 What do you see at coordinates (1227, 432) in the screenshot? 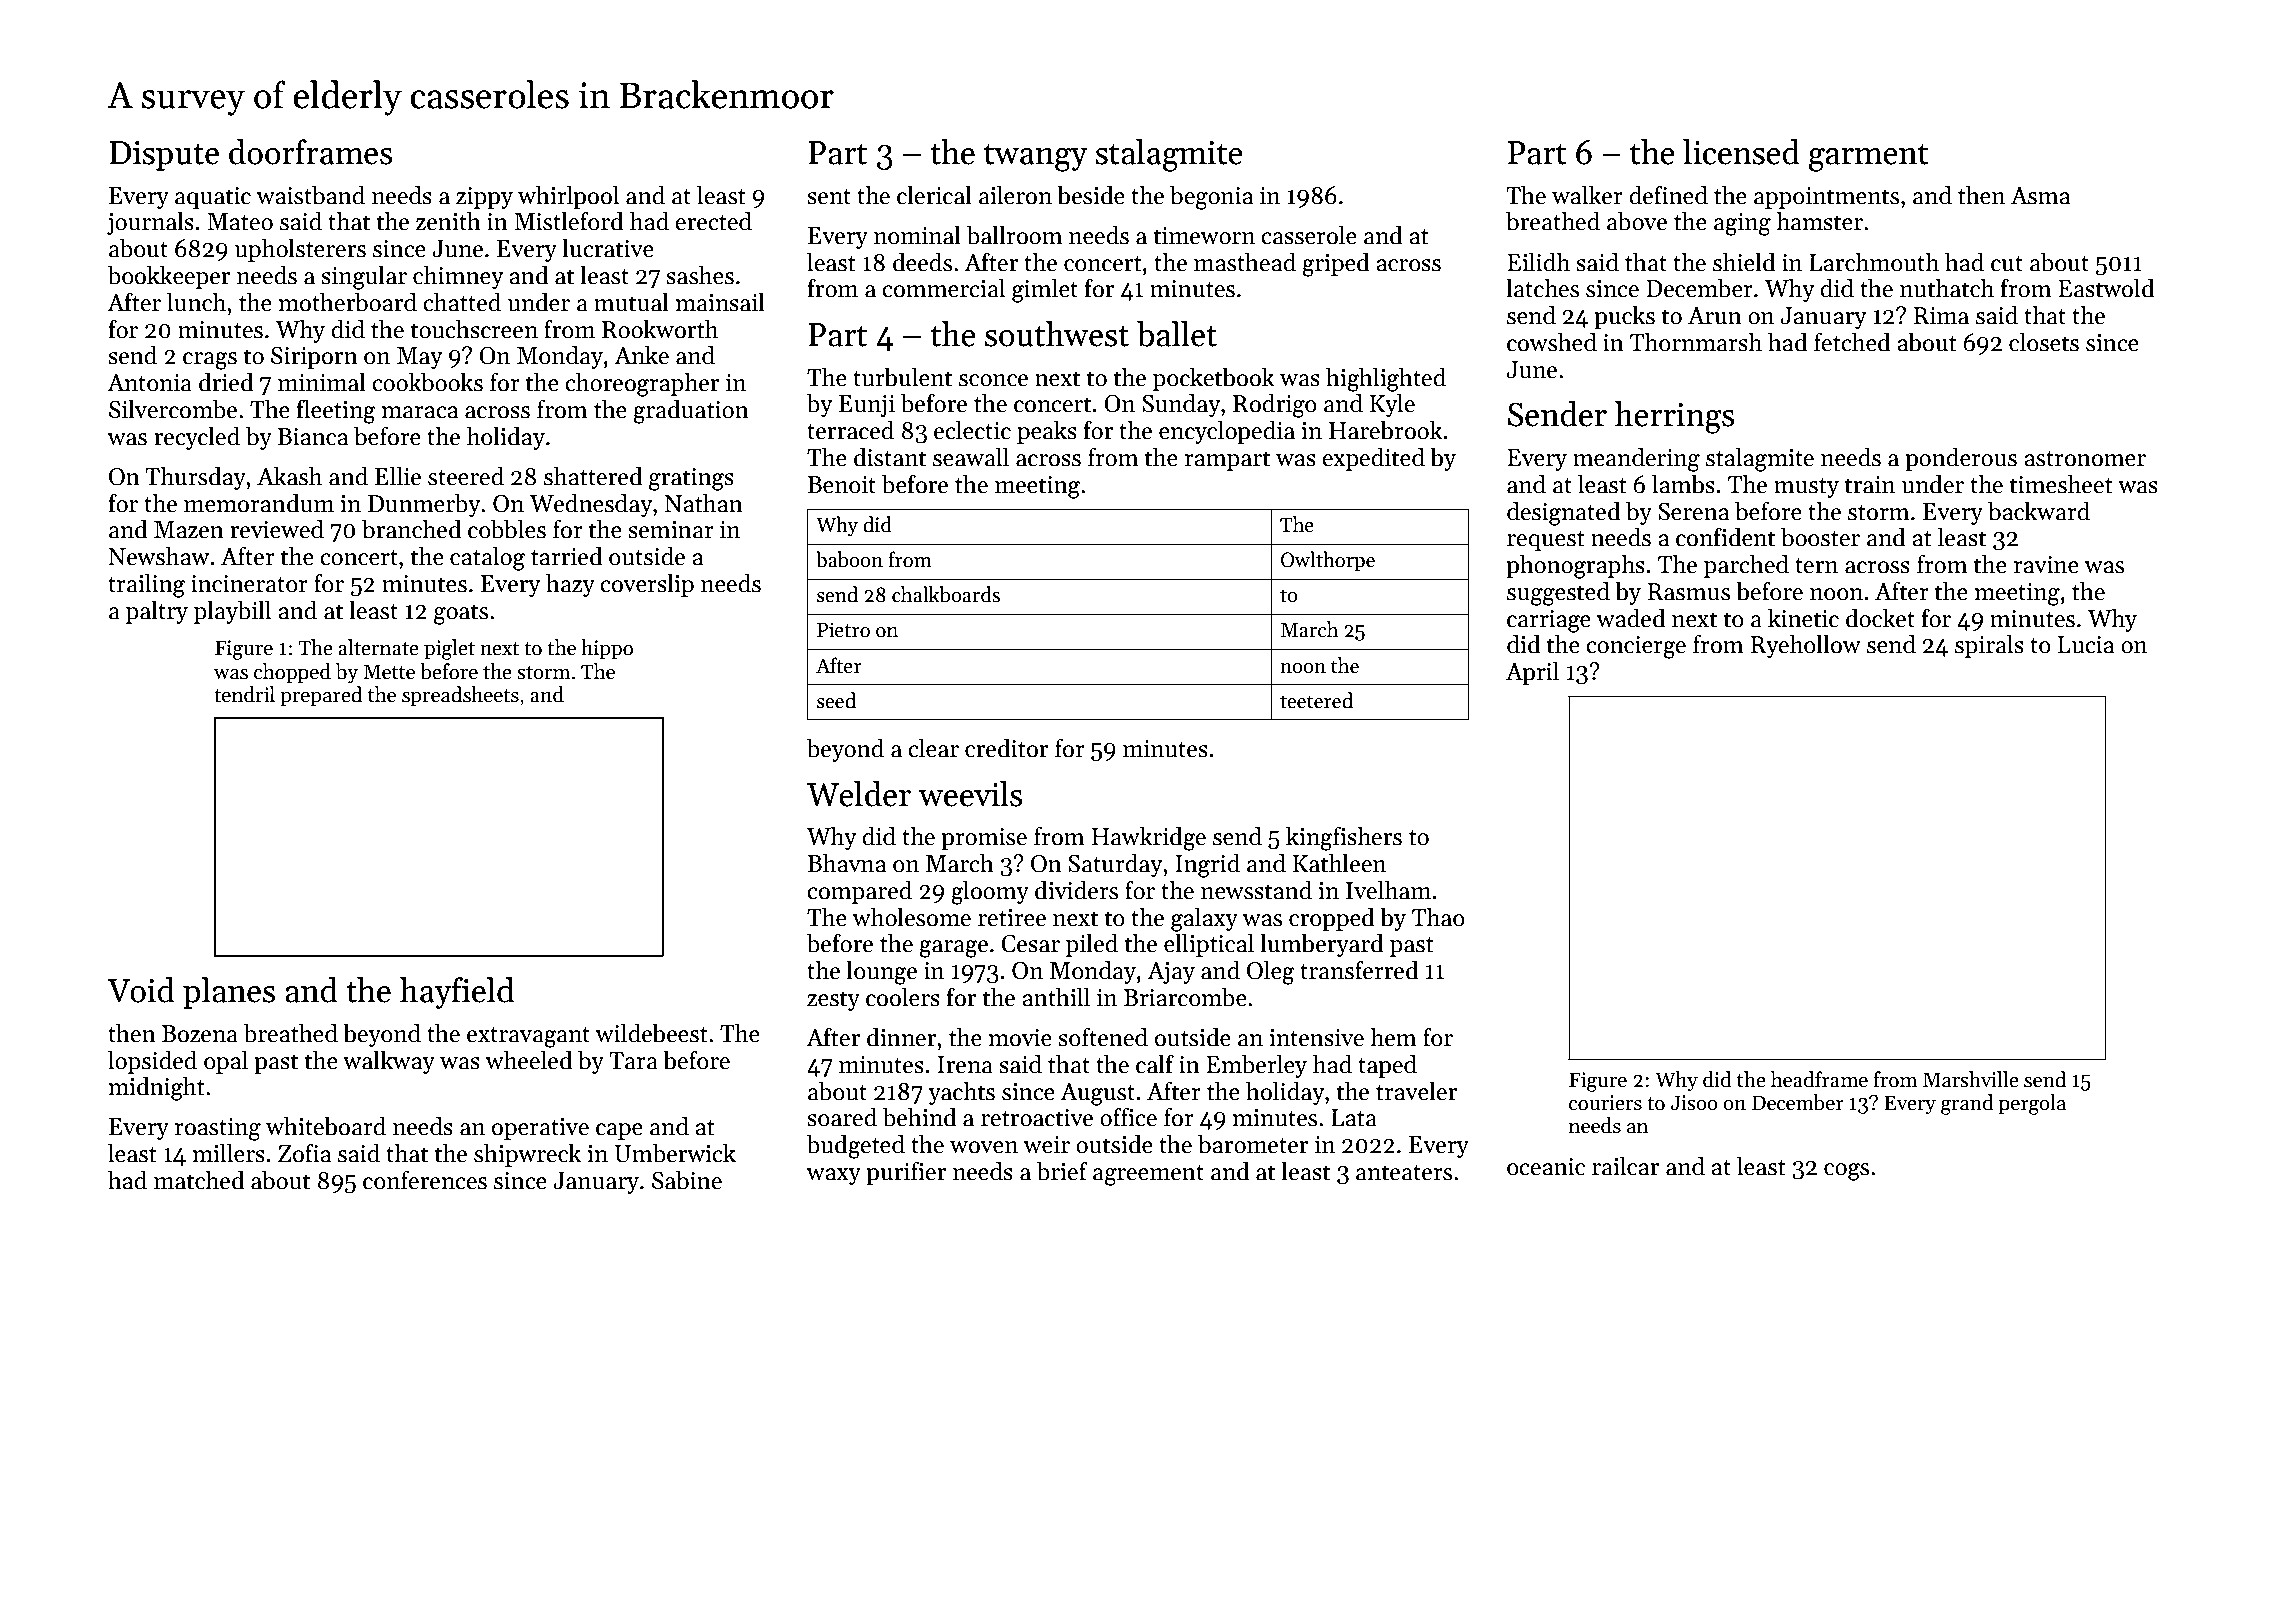
I see `encyclopedia` at bounding box center [1227, 432].
